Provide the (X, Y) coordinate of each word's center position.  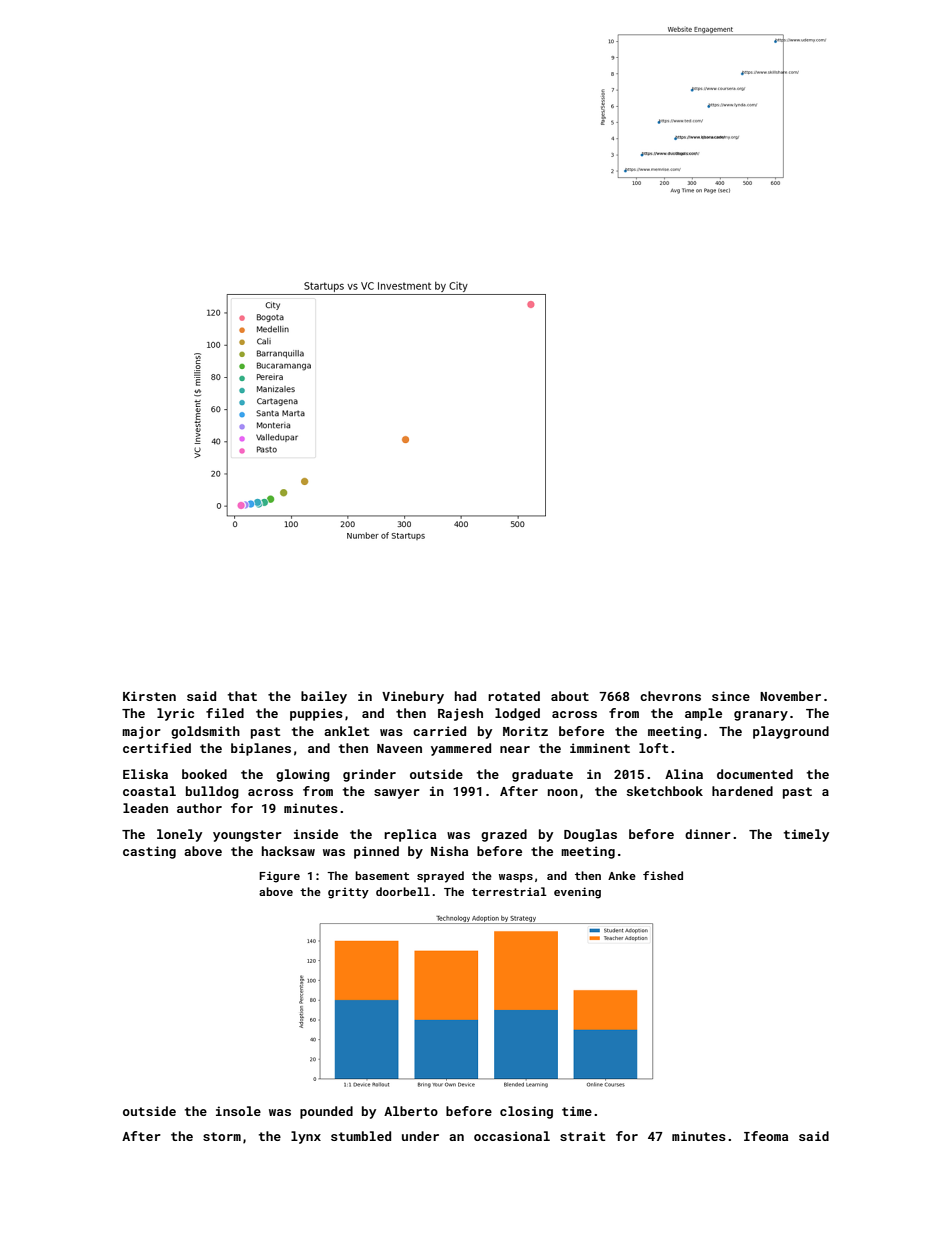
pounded (326, 1112)
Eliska (145, 774)
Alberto (411, 1111)
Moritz (525, 731)
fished (663, 875)
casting (149, 852)
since (731, 696)
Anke (622, 875)
